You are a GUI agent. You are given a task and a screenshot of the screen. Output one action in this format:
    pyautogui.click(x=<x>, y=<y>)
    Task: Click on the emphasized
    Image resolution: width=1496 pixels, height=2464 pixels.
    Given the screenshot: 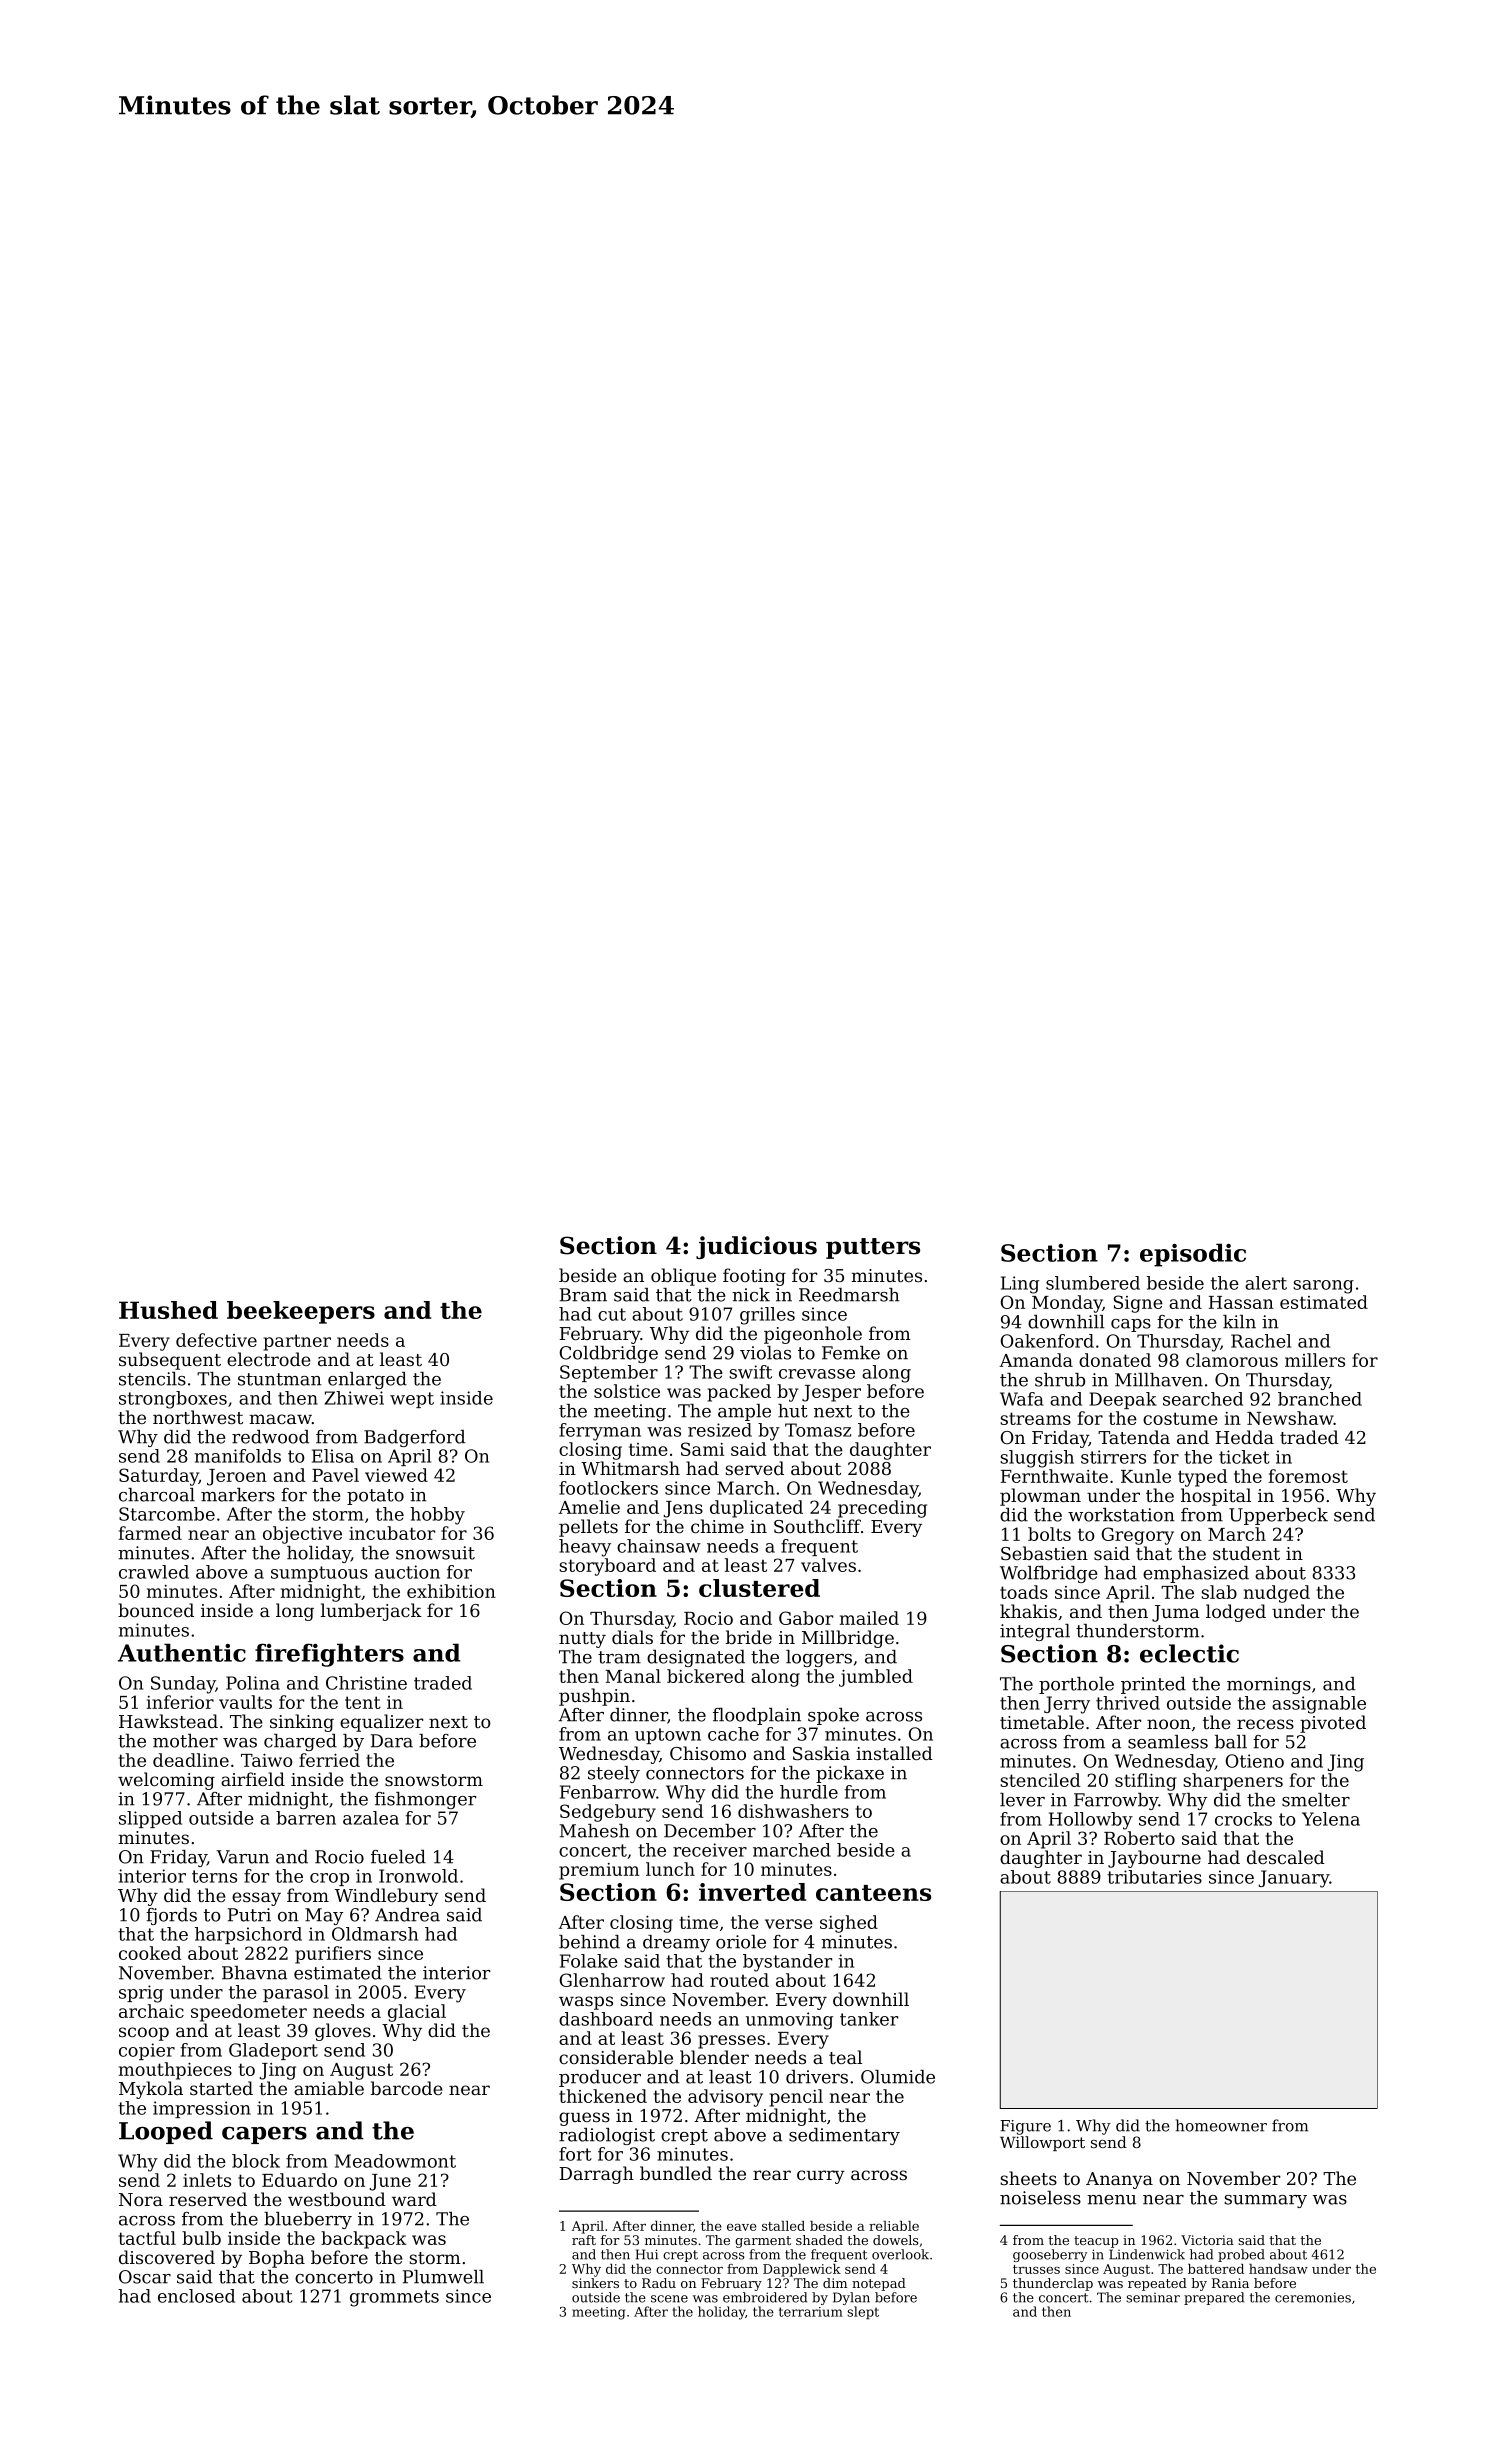 What is the action you would take?
    pyautogui.click(x=1196, y=1574)
